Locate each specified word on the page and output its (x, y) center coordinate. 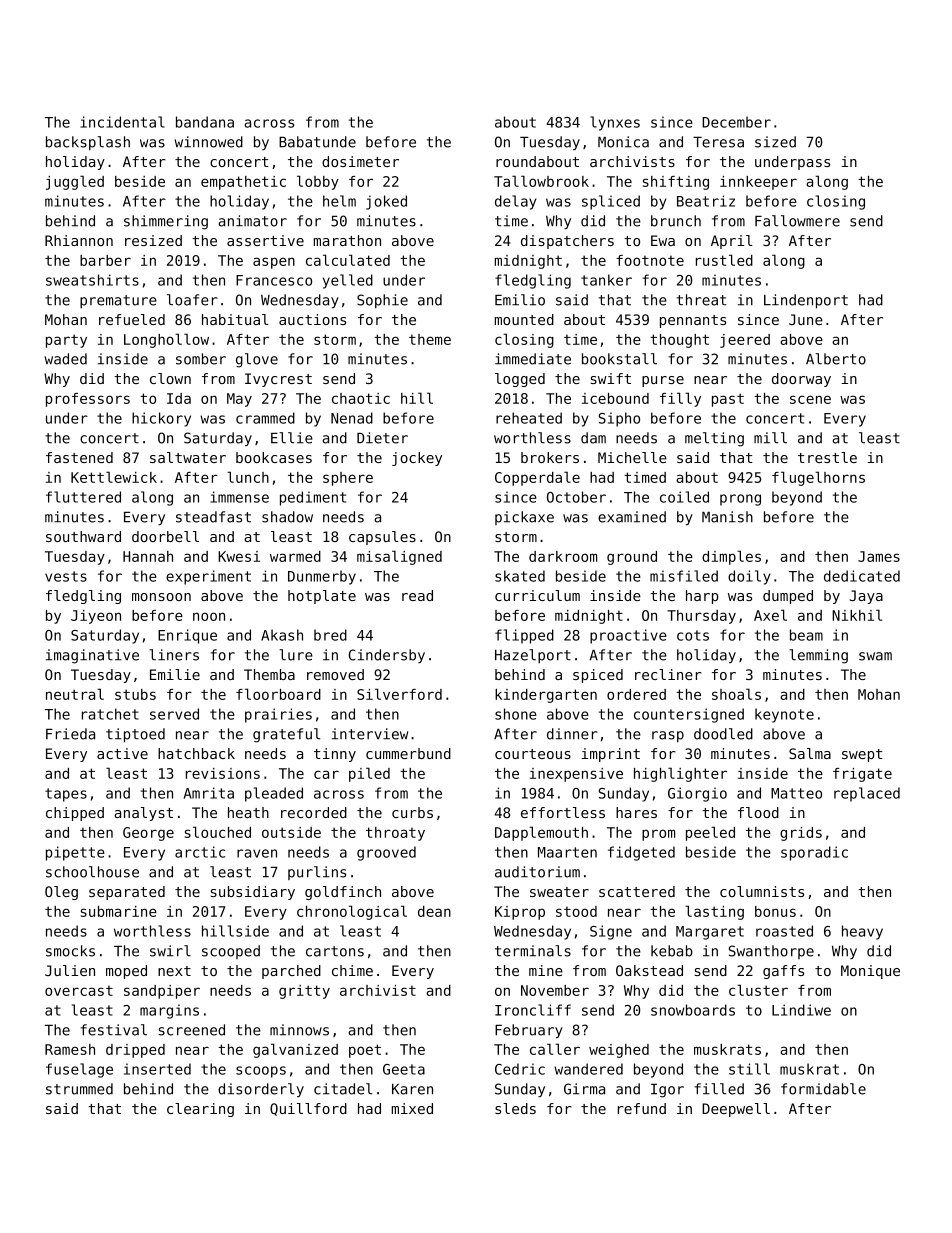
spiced (598, 676)
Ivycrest (278, 380)
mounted (524, 319)
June (806, 319)
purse (663, 381)
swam (875, 656)
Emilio (520, 300)
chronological (352, 912)
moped (126, 972)
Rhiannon (79, 240)
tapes (66, 795)
